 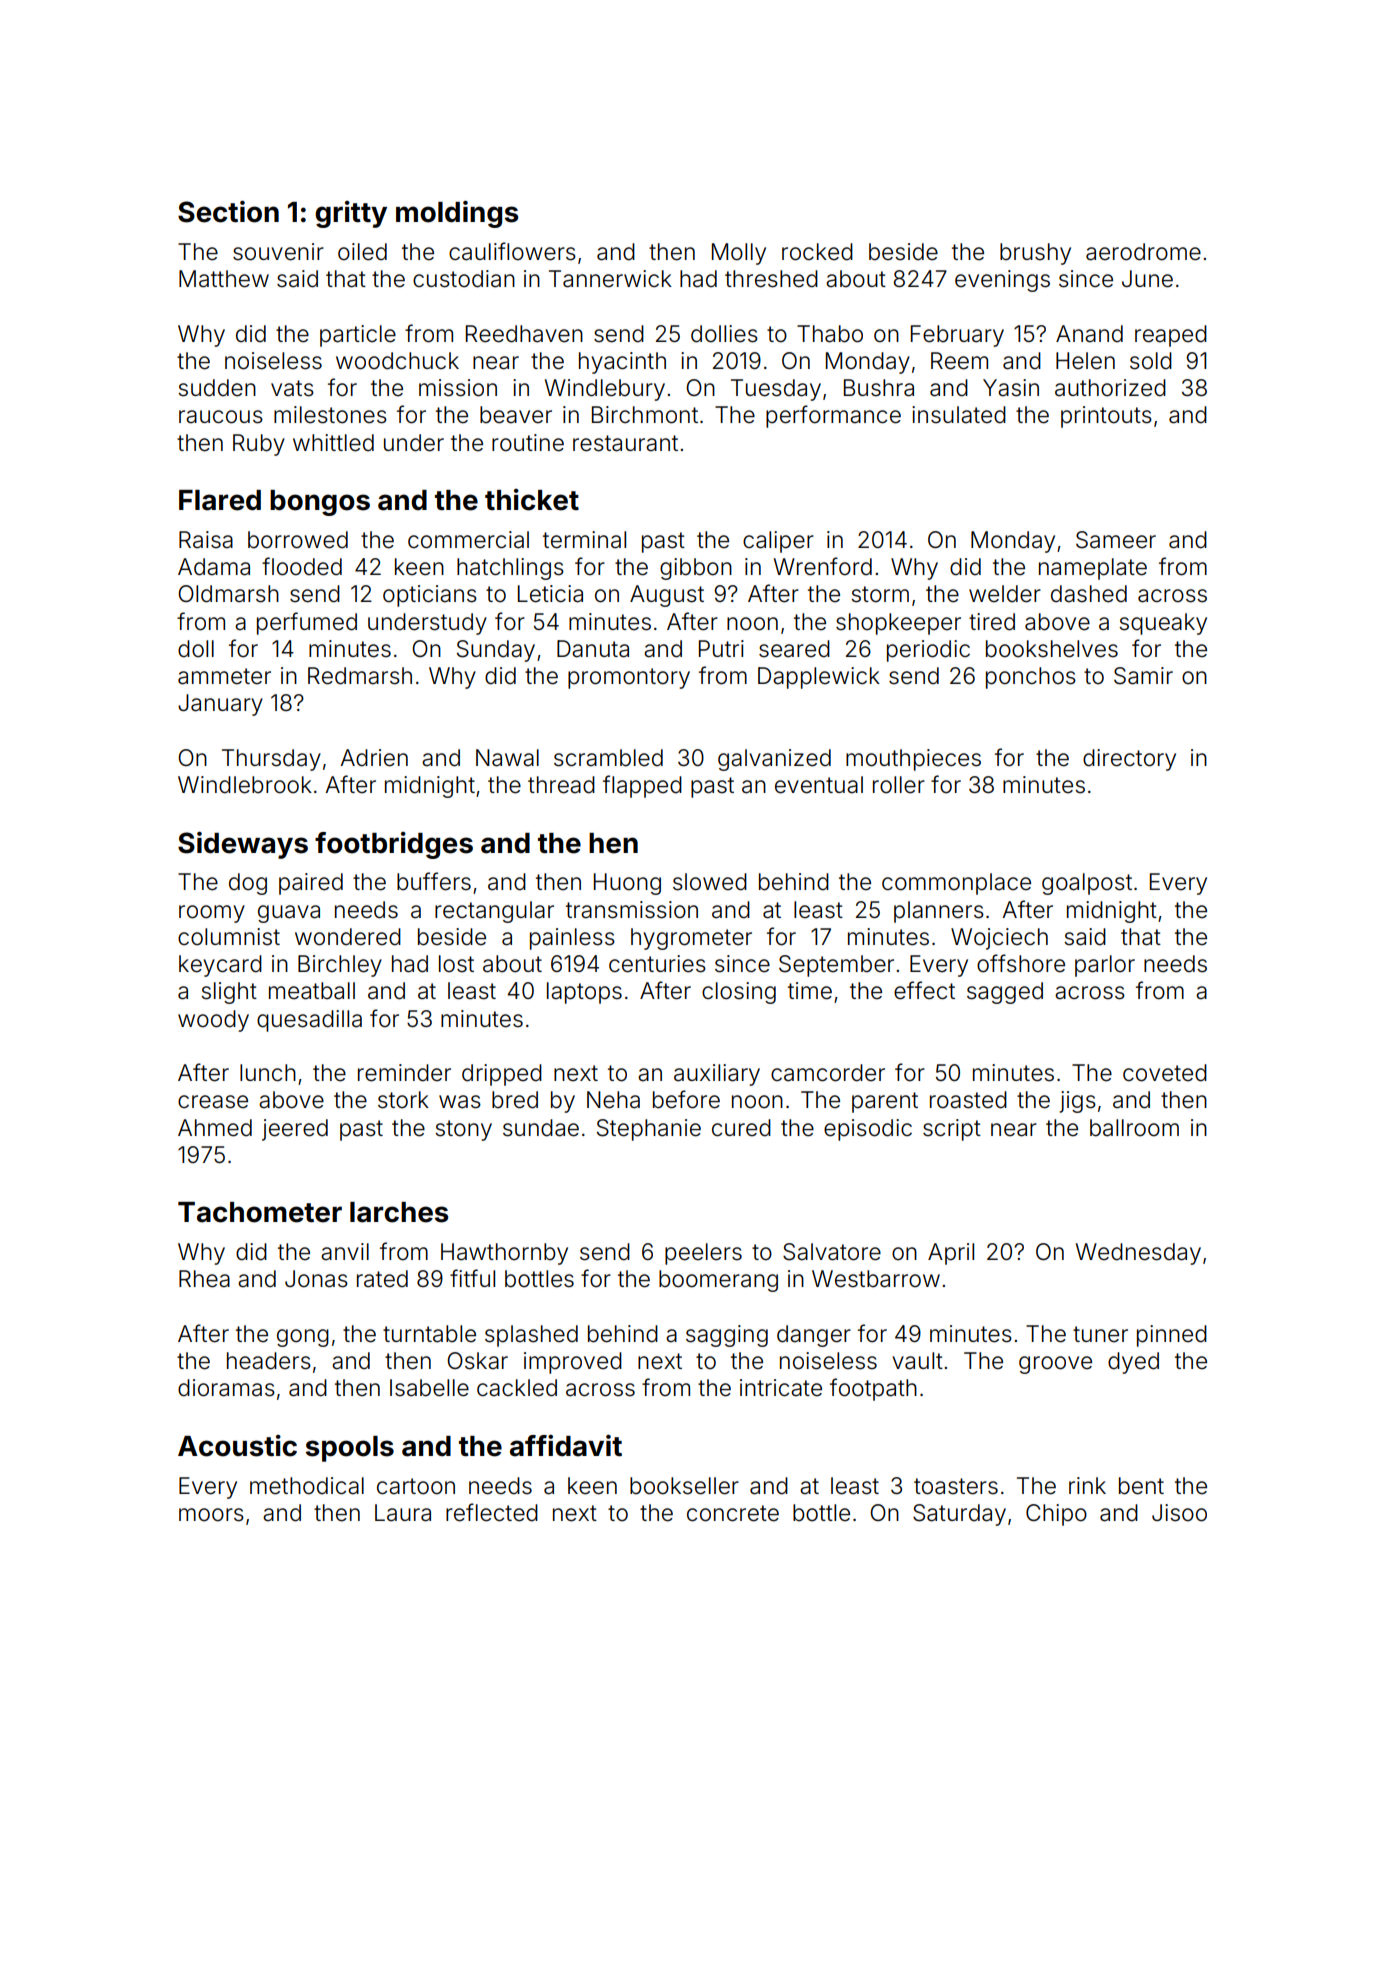 I want to click on flapped, so click(x=642, y=786).
